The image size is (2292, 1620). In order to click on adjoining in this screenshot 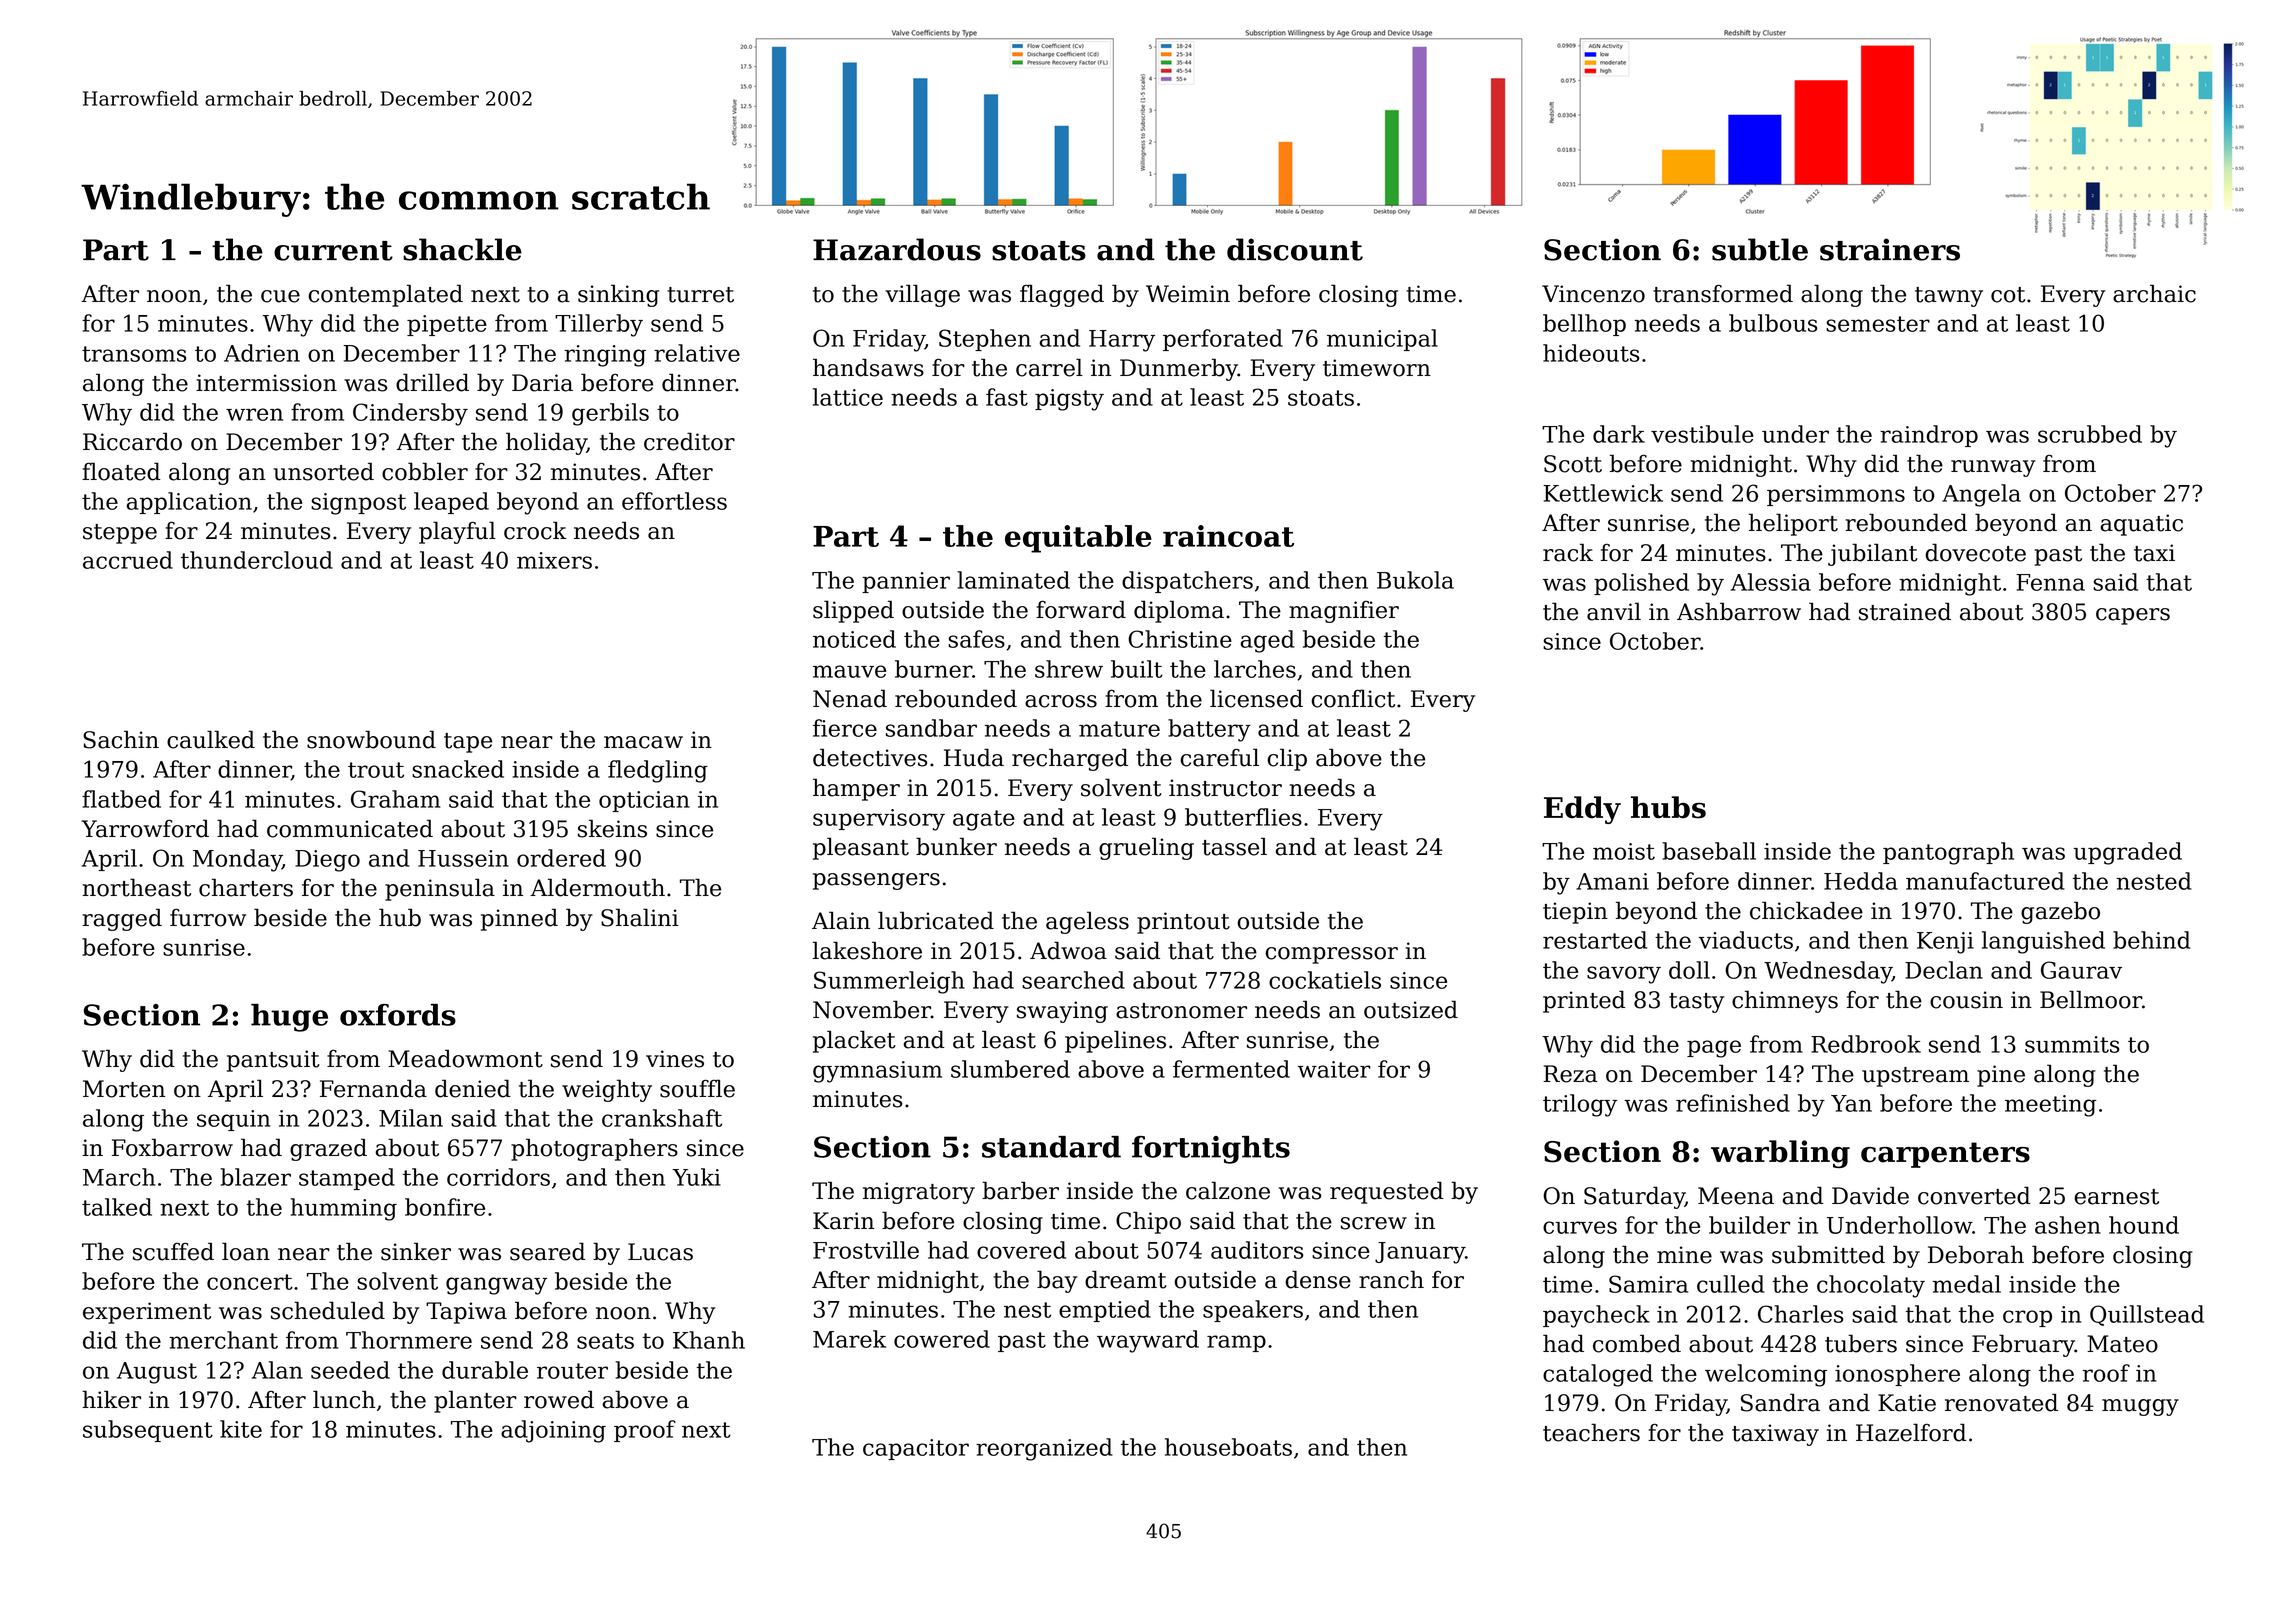, I will do `click(553, 1431)`.
